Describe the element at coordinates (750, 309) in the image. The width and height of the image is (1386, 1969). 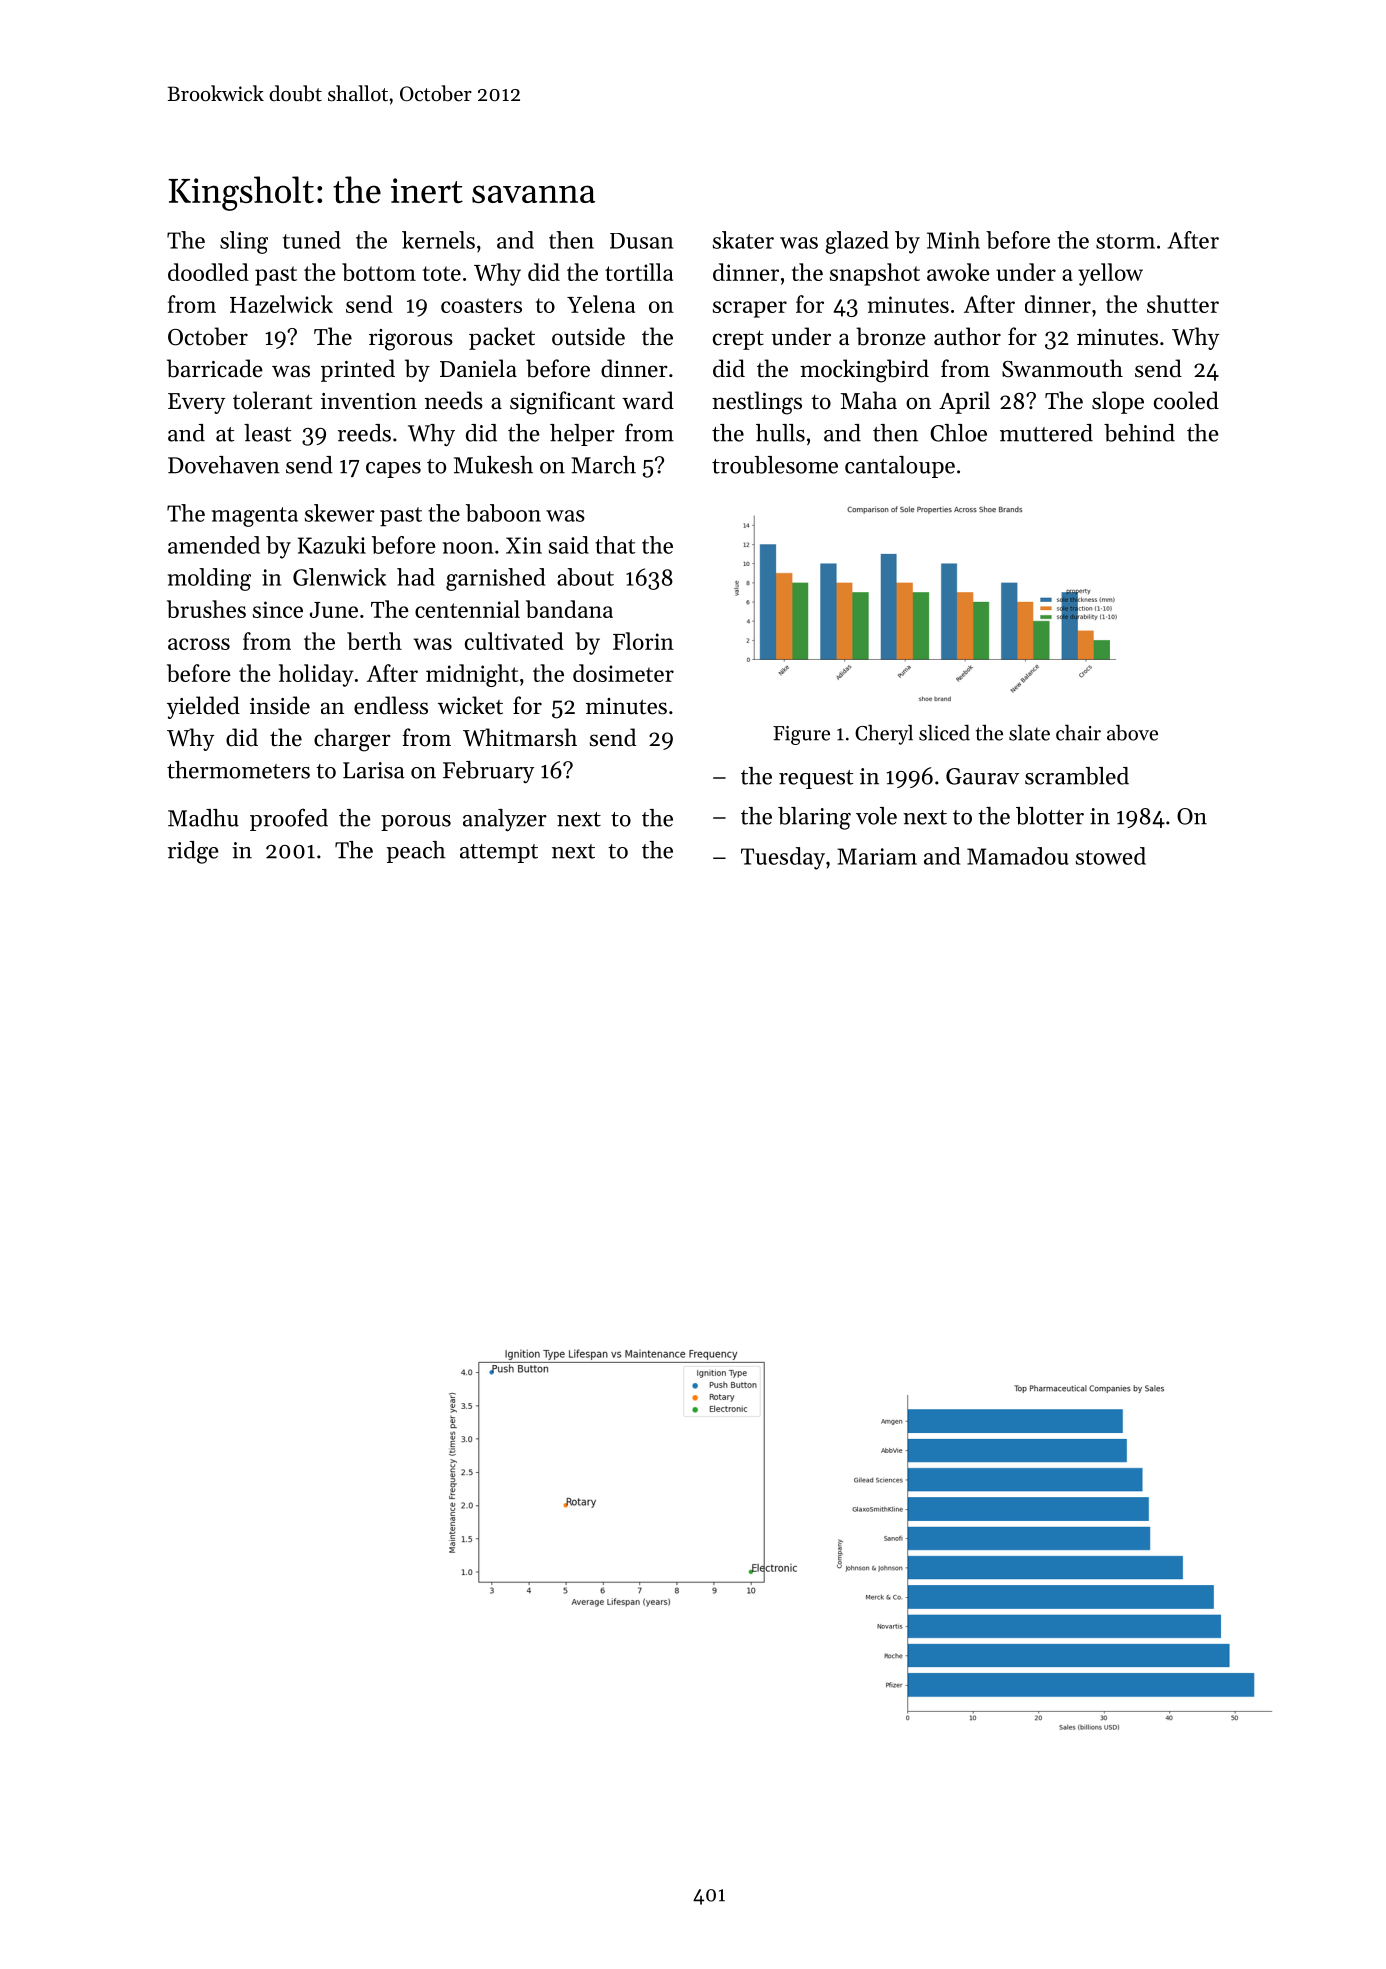
I see `scraper` at that location.
